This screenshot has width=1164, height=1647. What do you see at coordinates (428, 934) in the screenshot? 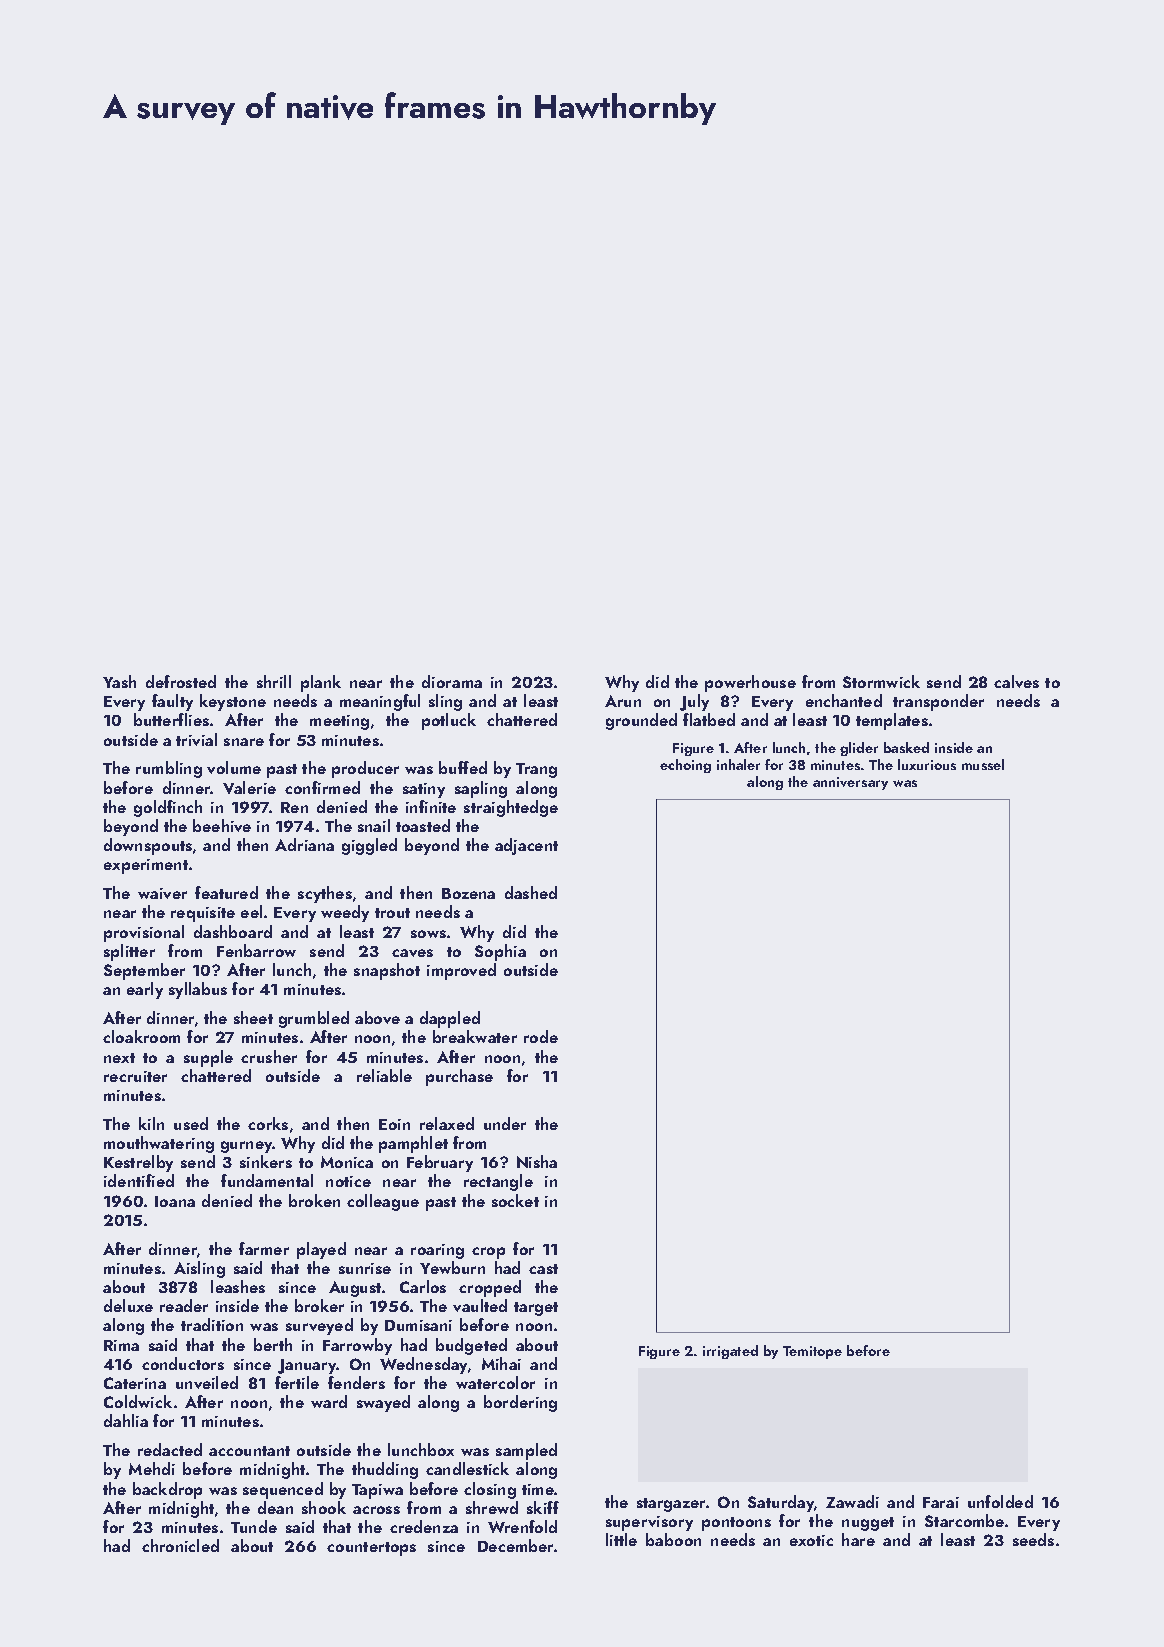
I see `sows` at bounding box center [428, 934].
